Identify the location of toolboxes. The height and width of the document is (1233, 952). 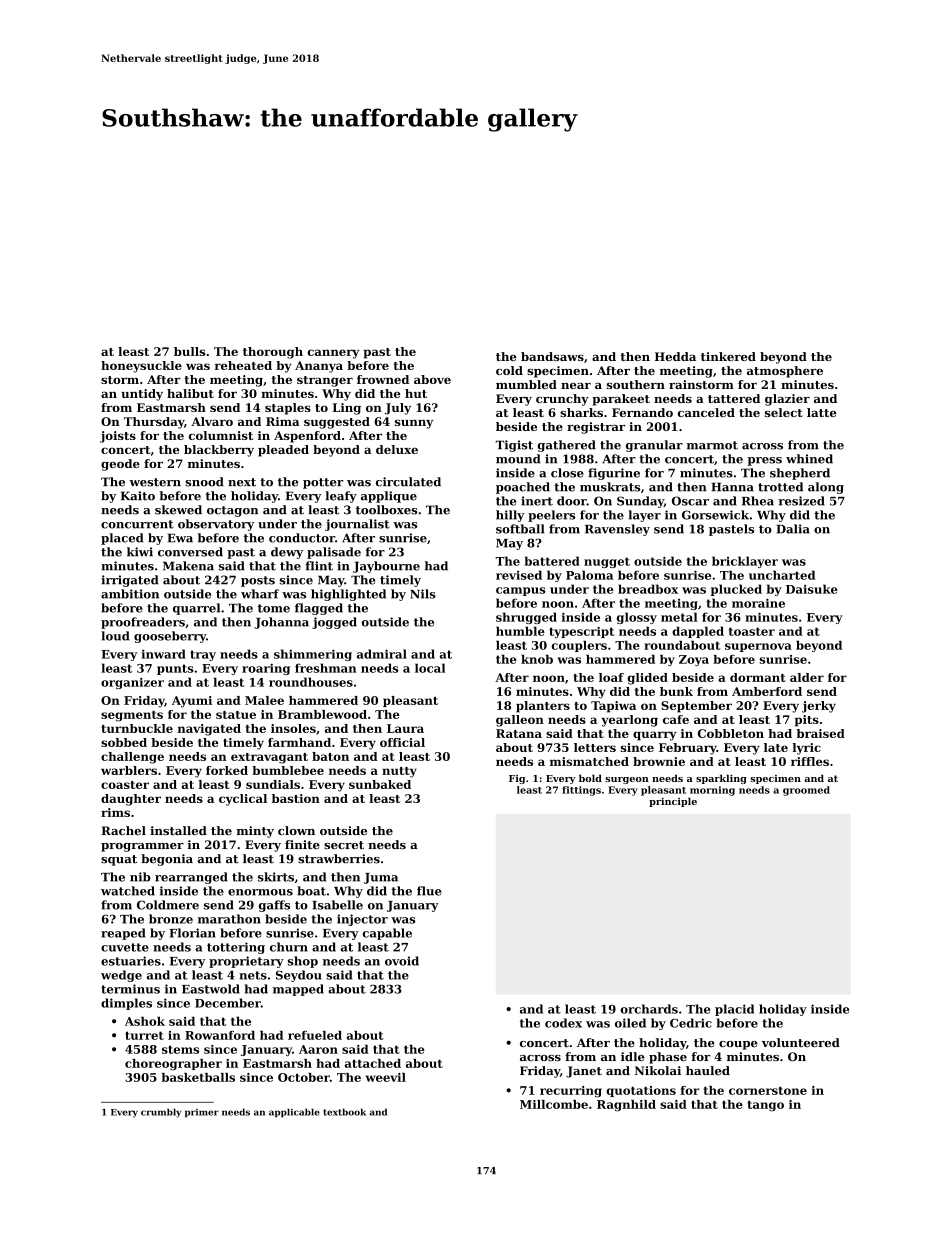
(386, 510).
